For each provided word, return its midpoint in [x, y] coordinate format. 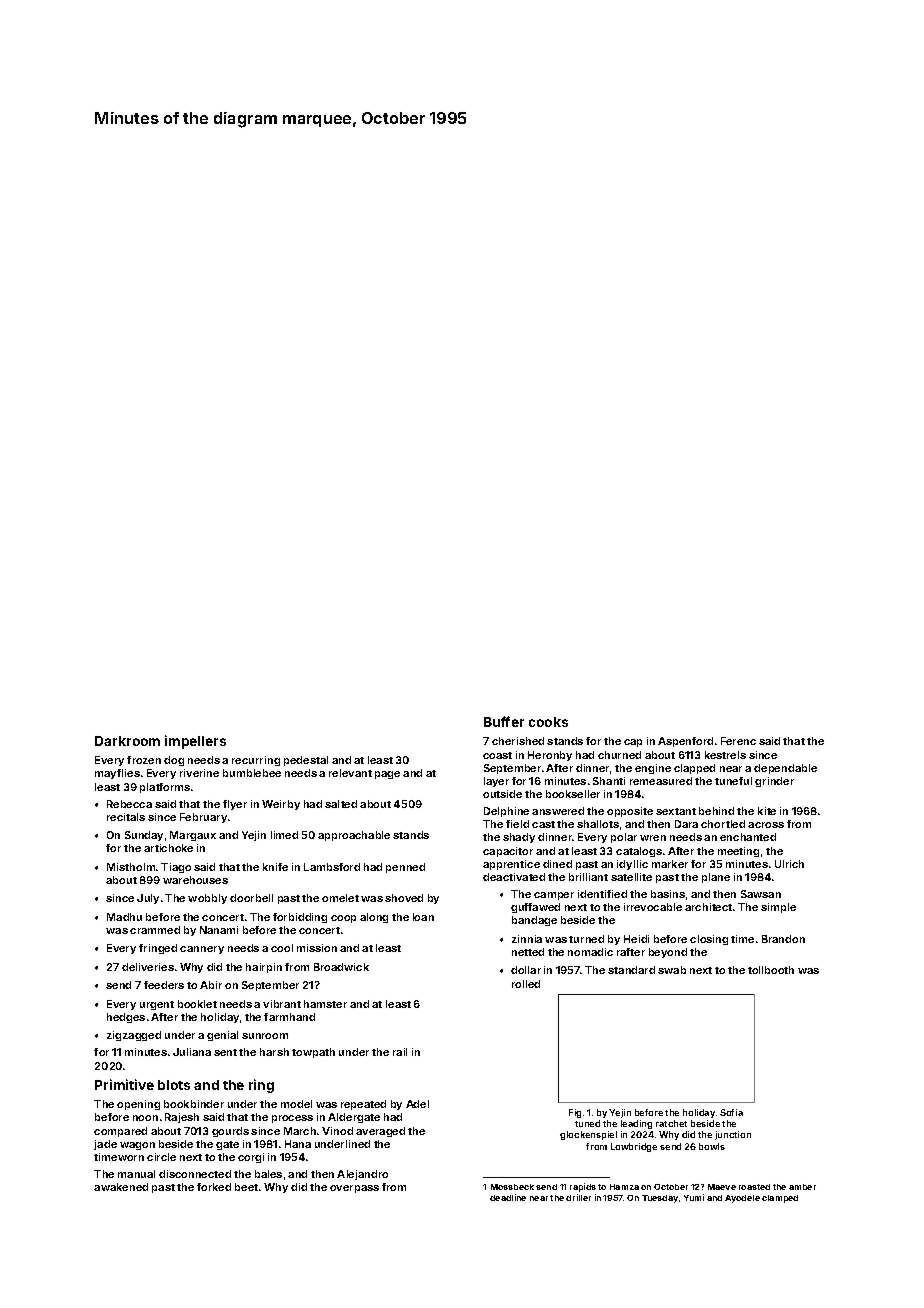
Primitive [124, 1084]
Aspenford [685, 742]
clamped [780, 1199]
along [374, 918]
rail [400, 1052]
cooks [548, 722]
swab [672, 970]
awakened [121, 1187]
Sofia [731, 1112]
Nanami [219, 930]
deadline [508, 1197]
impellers [195, 742]
